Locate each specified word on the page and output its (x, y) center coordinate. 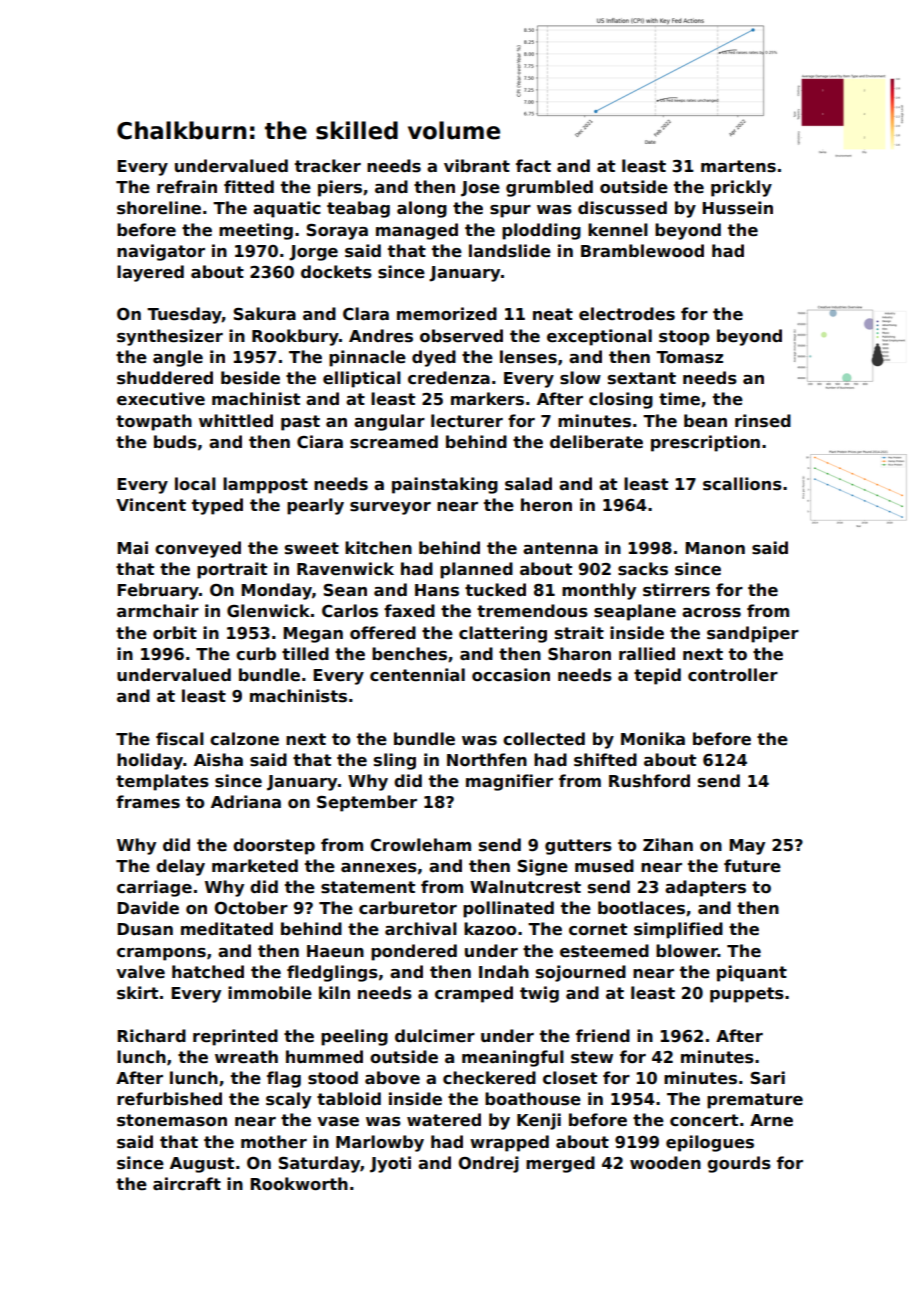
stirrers (676, 590)
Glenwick (268, 611)
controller (733, 675)
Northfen (487, 760)
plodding (541, 231)
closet (570, 1078)
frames (148, 802)
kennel (618, 230)
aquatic (287, 209)
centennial (417, 675)
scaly (288, 1100)
